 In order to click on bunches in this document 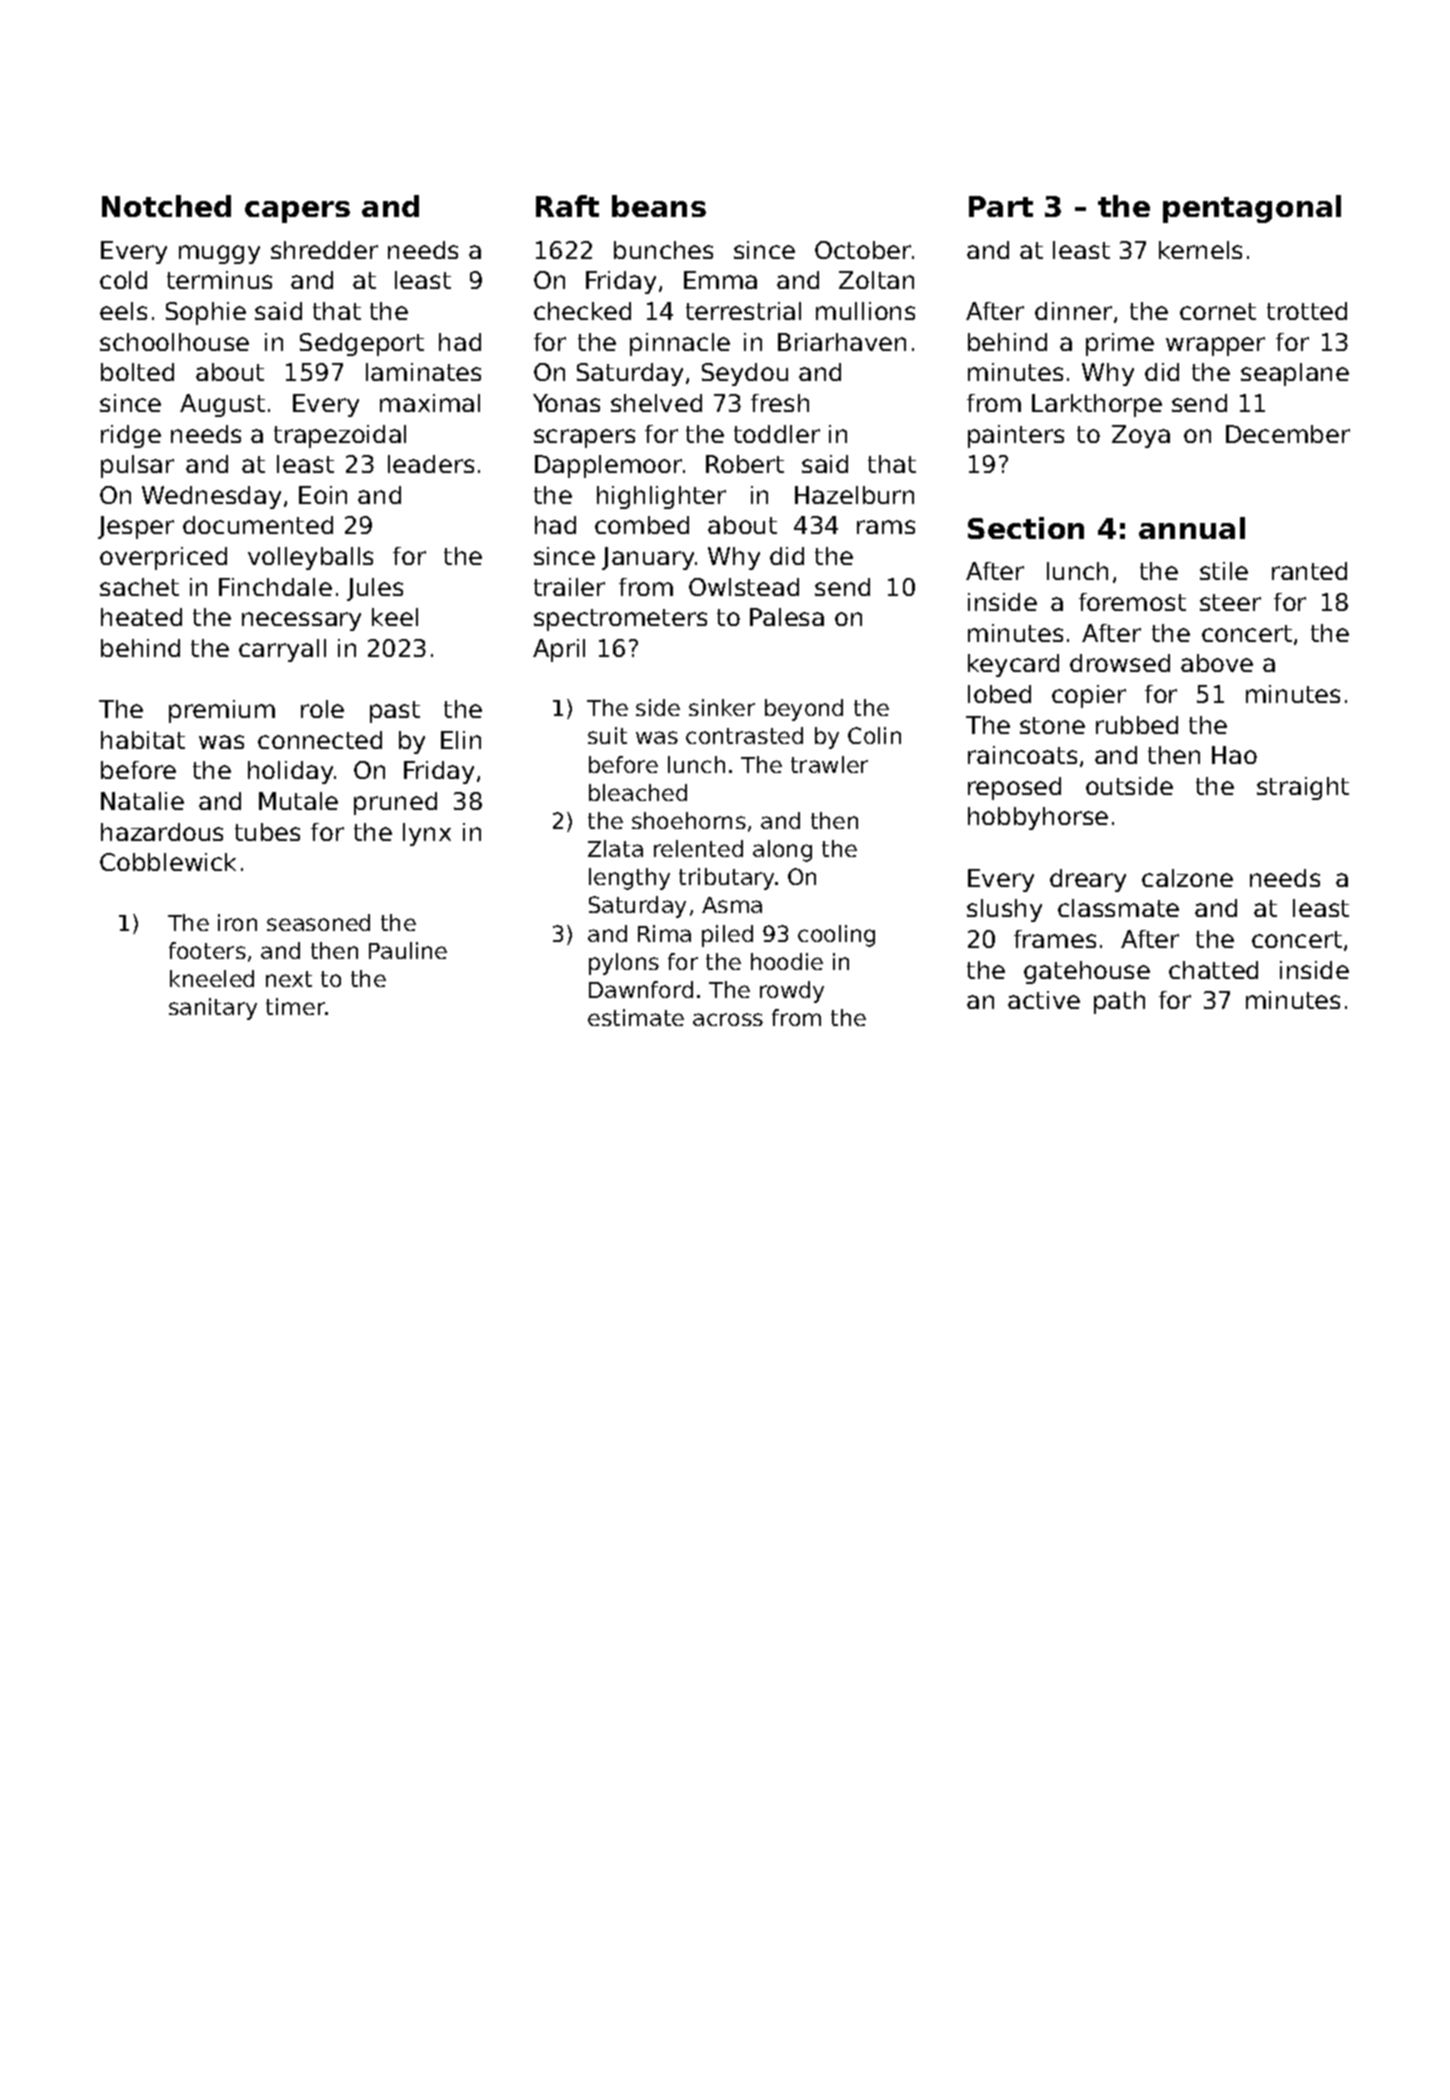, I will do `click(663, 250)`.
